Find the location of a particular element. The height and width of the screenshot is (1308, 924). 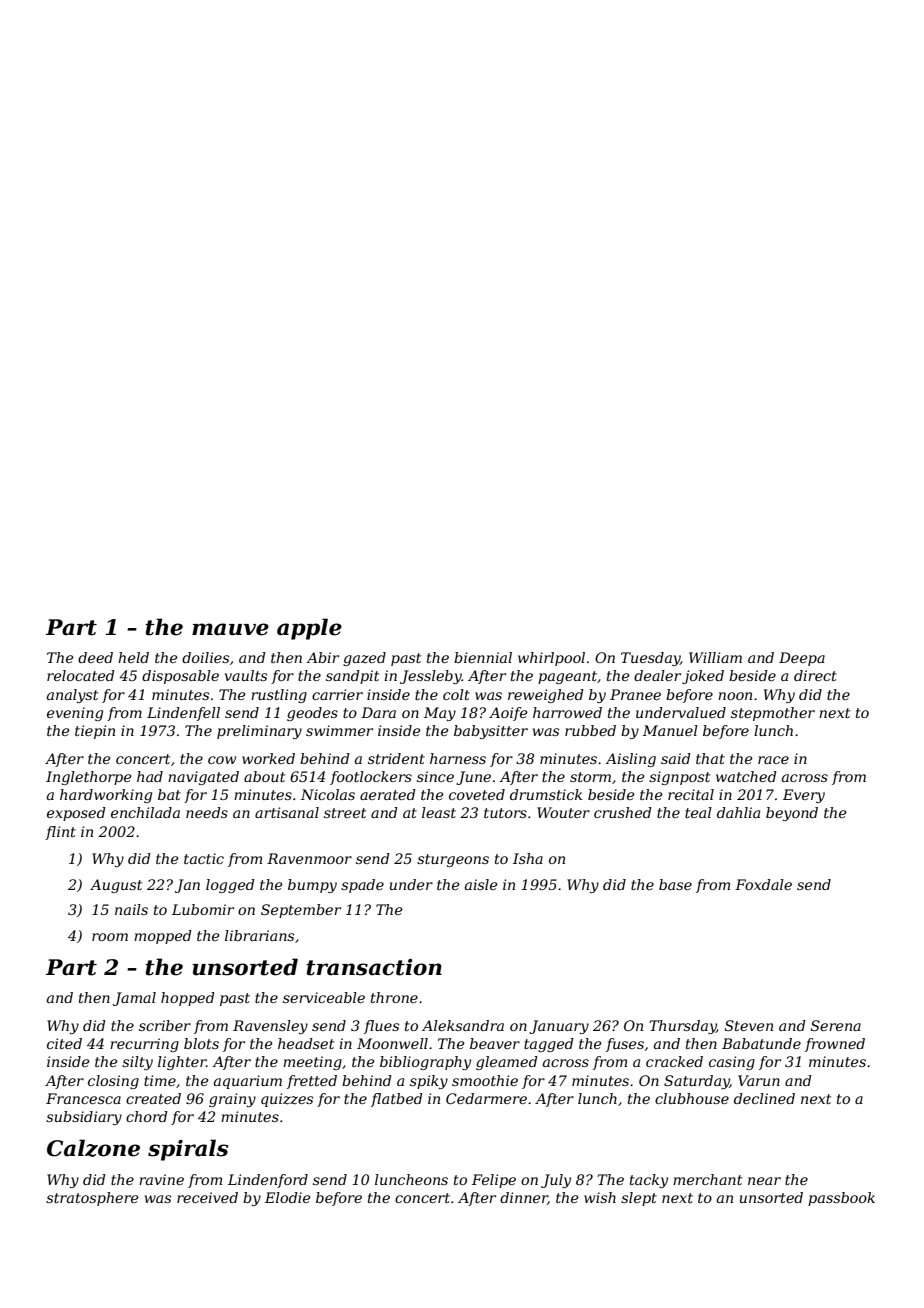

wish is located at coordinates (600, 1197).
